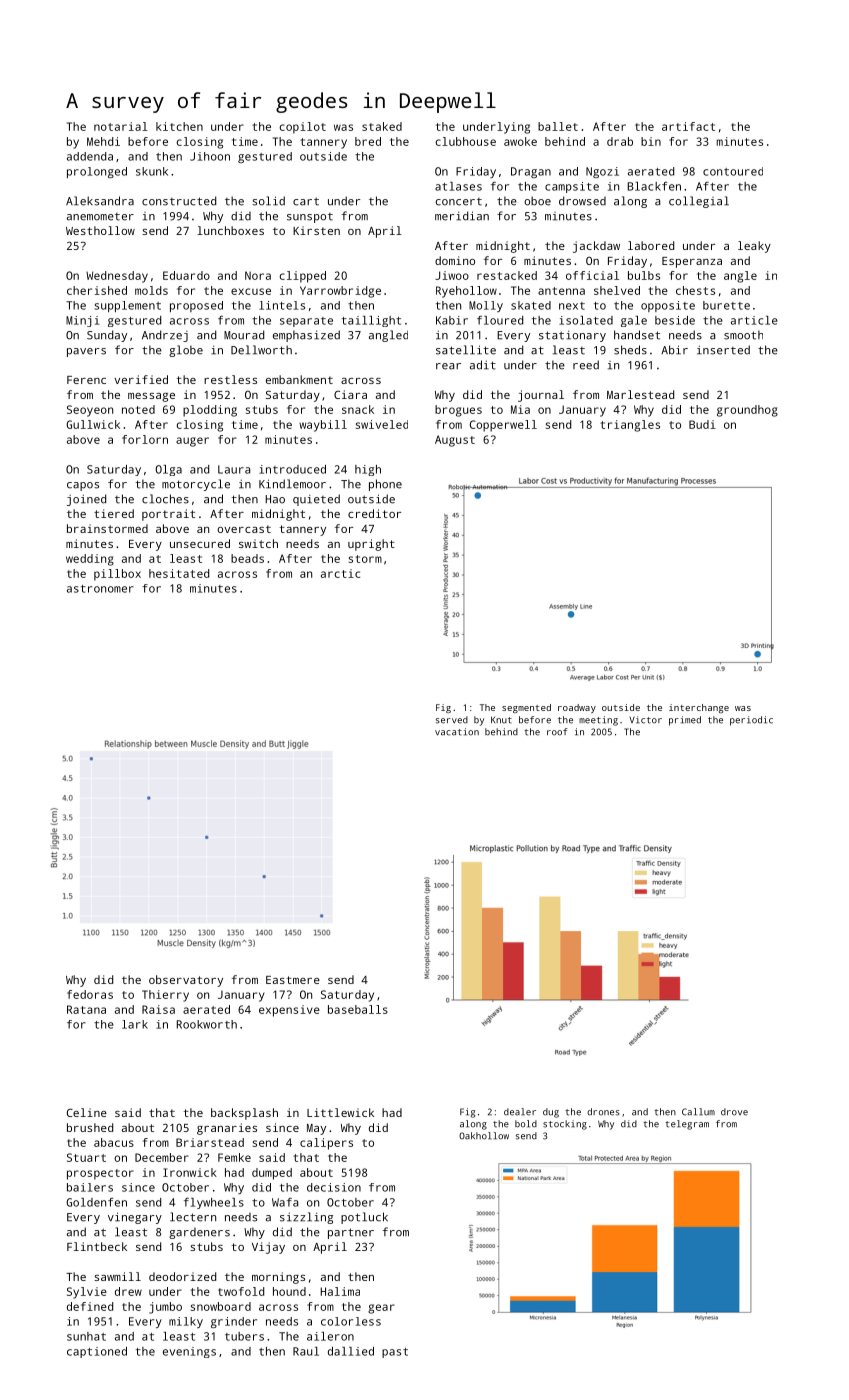 The height and width of the screenshot is (1400, 849). I want to click on Oakhollow, so click(484, 1136).
